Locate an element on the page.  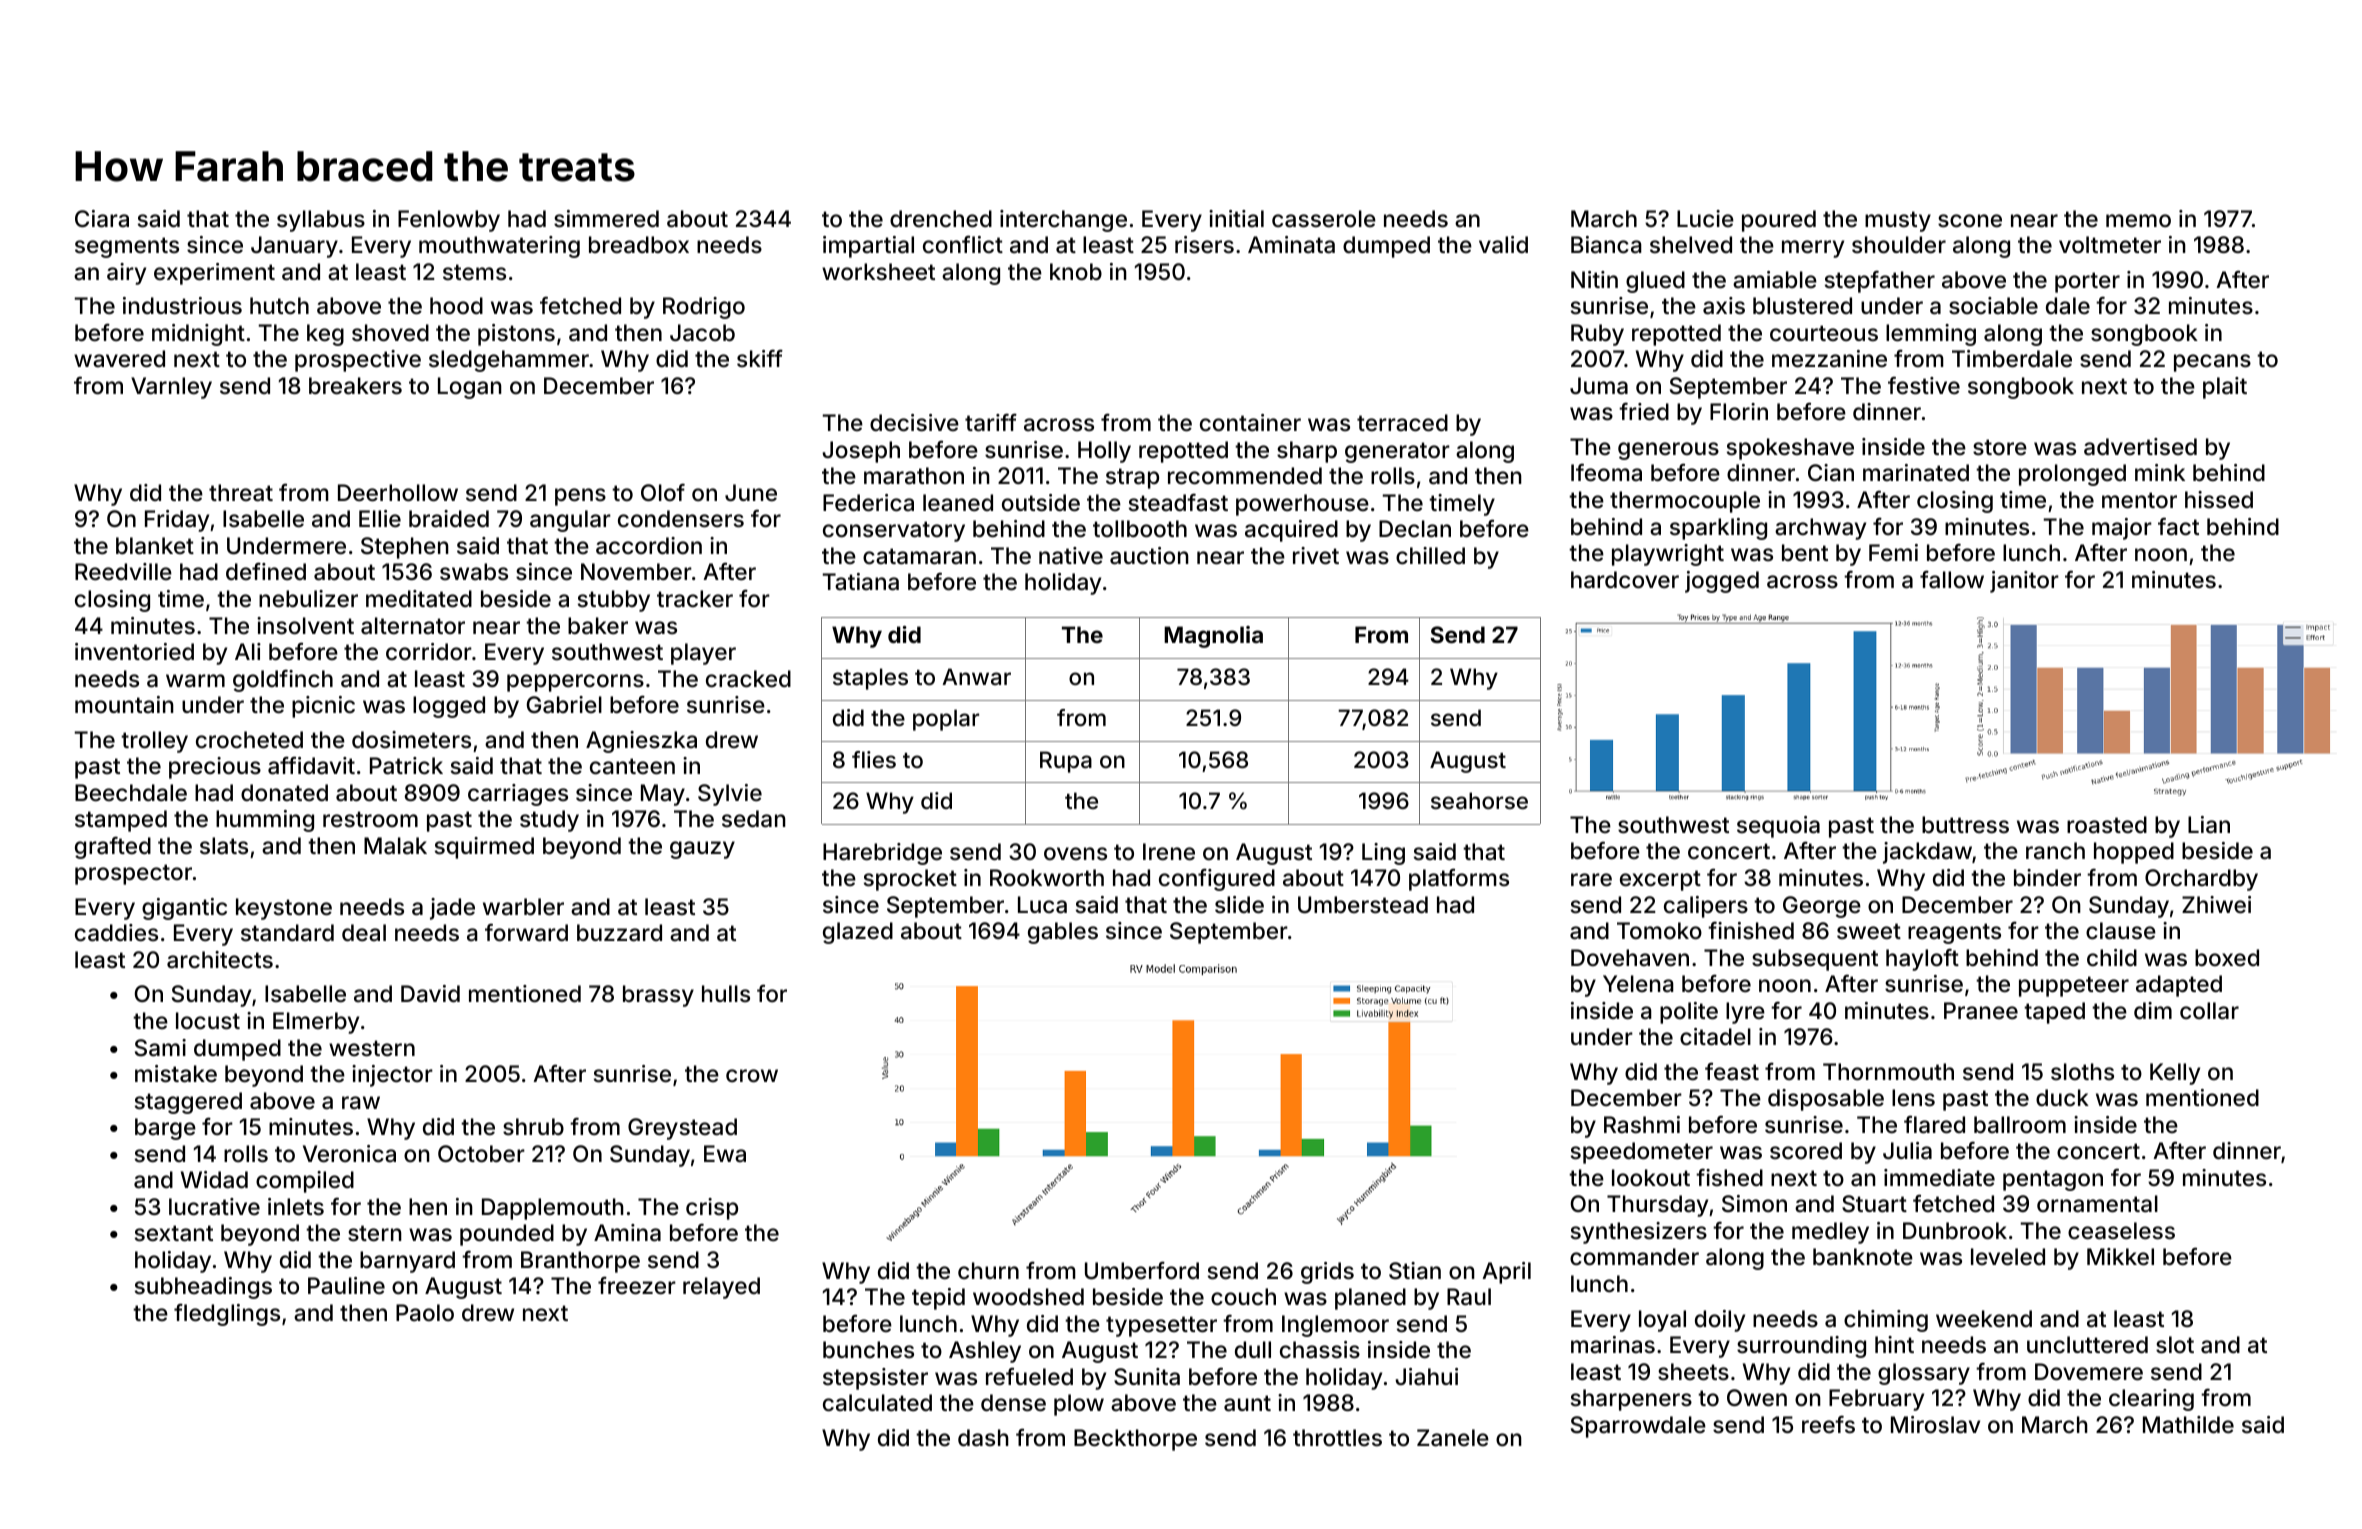
commander is located at coordinates (1634, 1257).
